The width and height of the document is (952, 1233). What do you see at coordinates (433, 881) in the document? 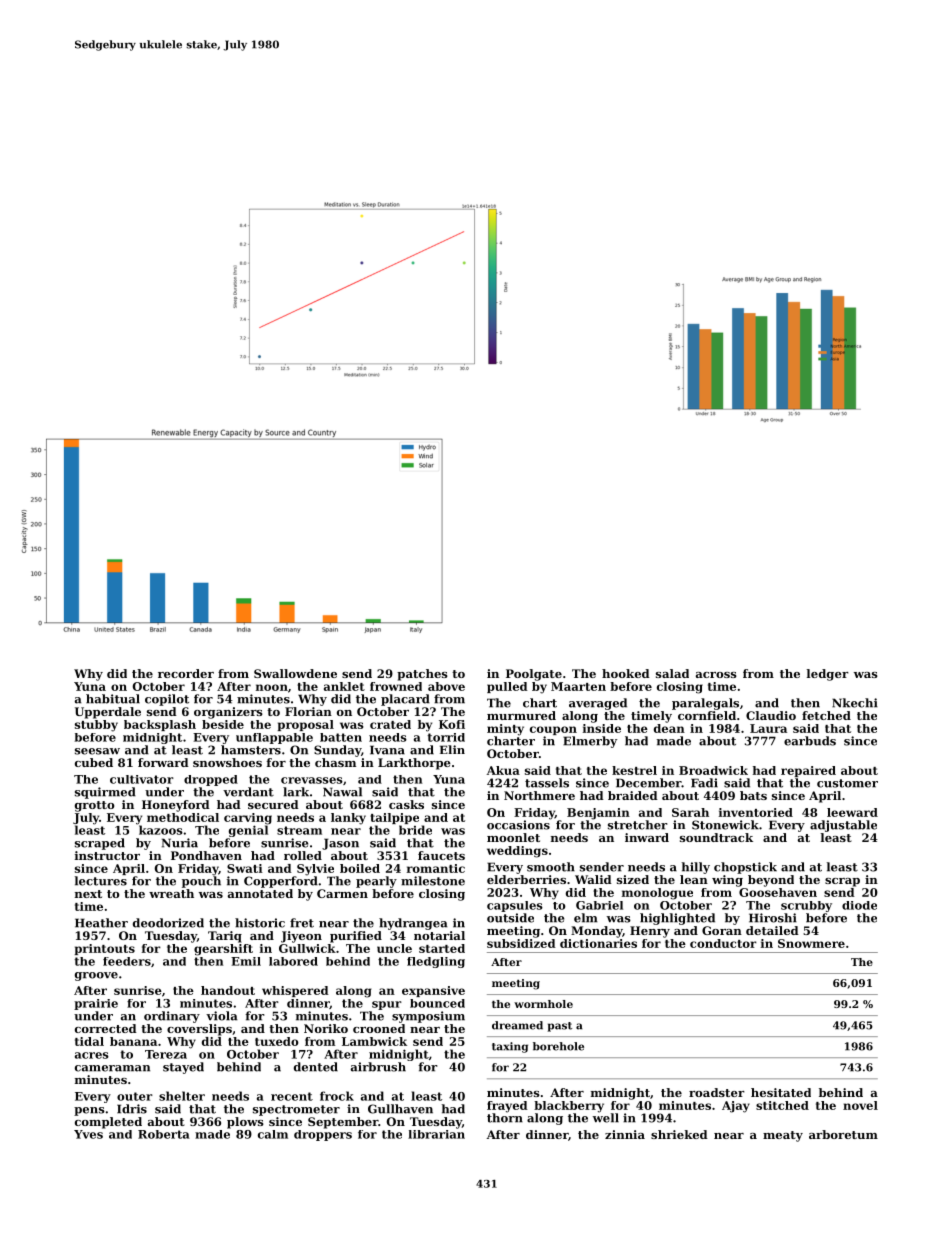
I see `milestone` at bounding box center [433, 881].
